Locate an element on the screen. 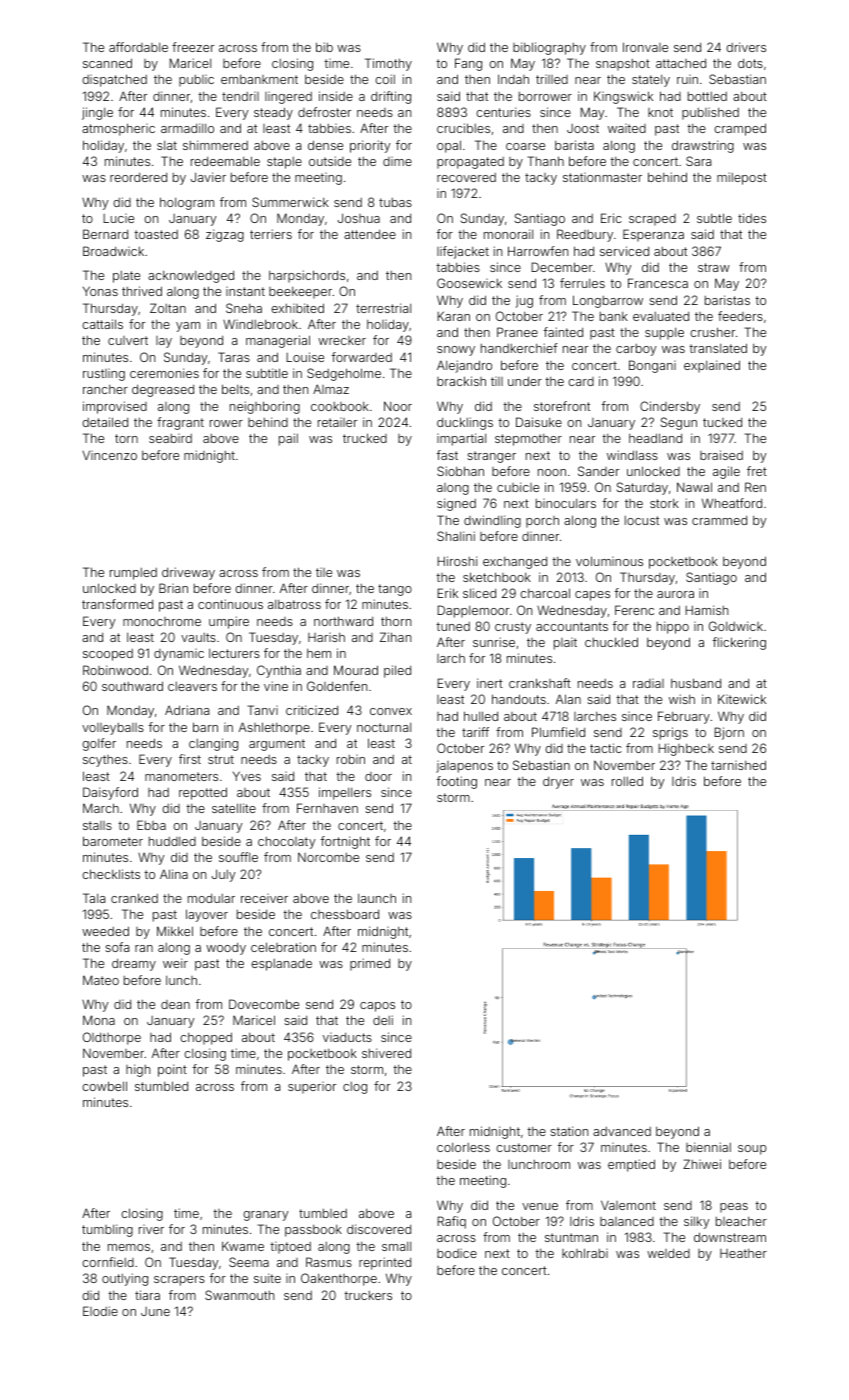 This screenshot has width=849, height=1400. sketchbook is located at coordinates (497, 577).
